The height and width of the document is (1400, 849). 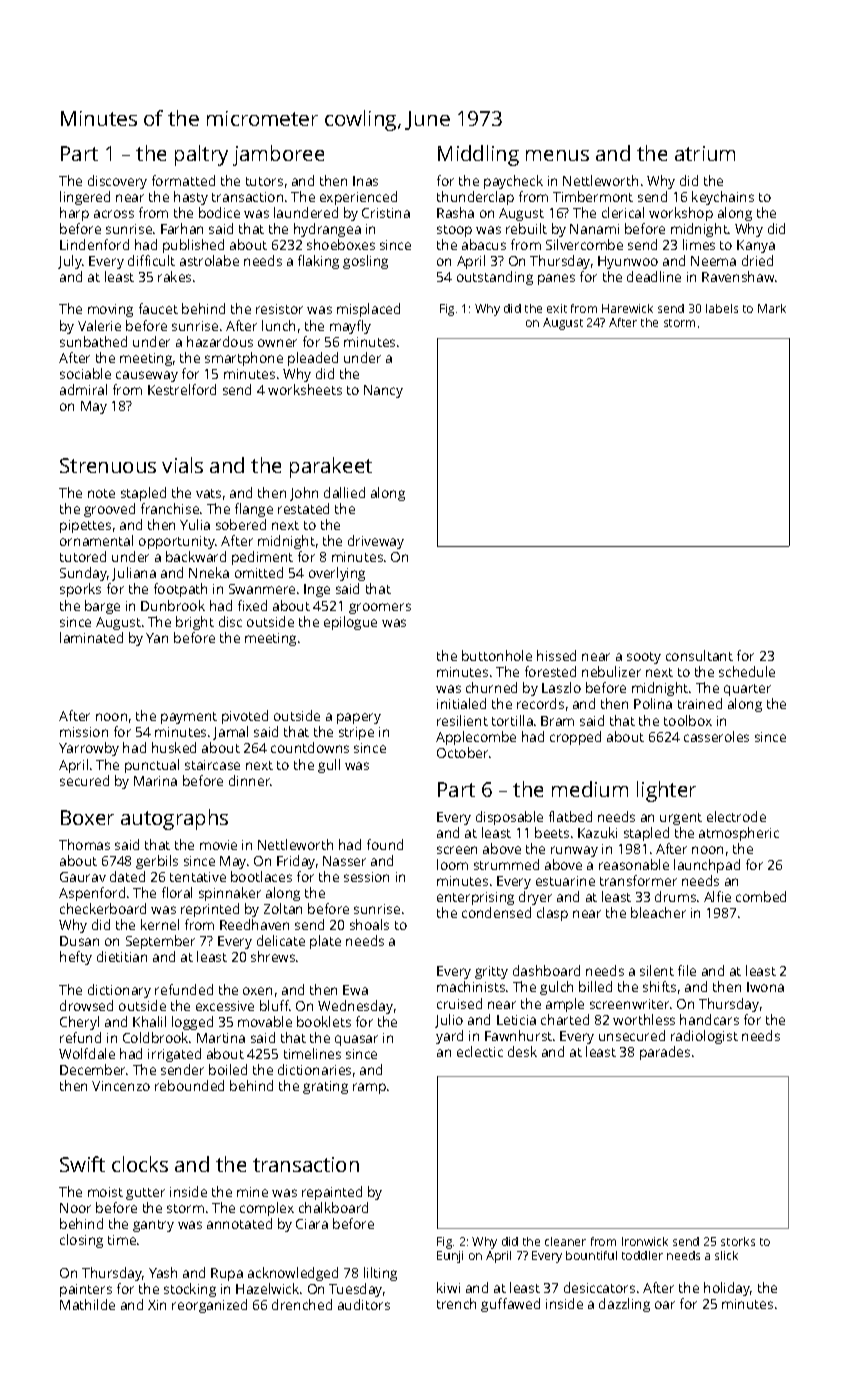 What do you see at coordinates (201, 155) in the document?
I see `paltry` at bounding box center [201, 155].
